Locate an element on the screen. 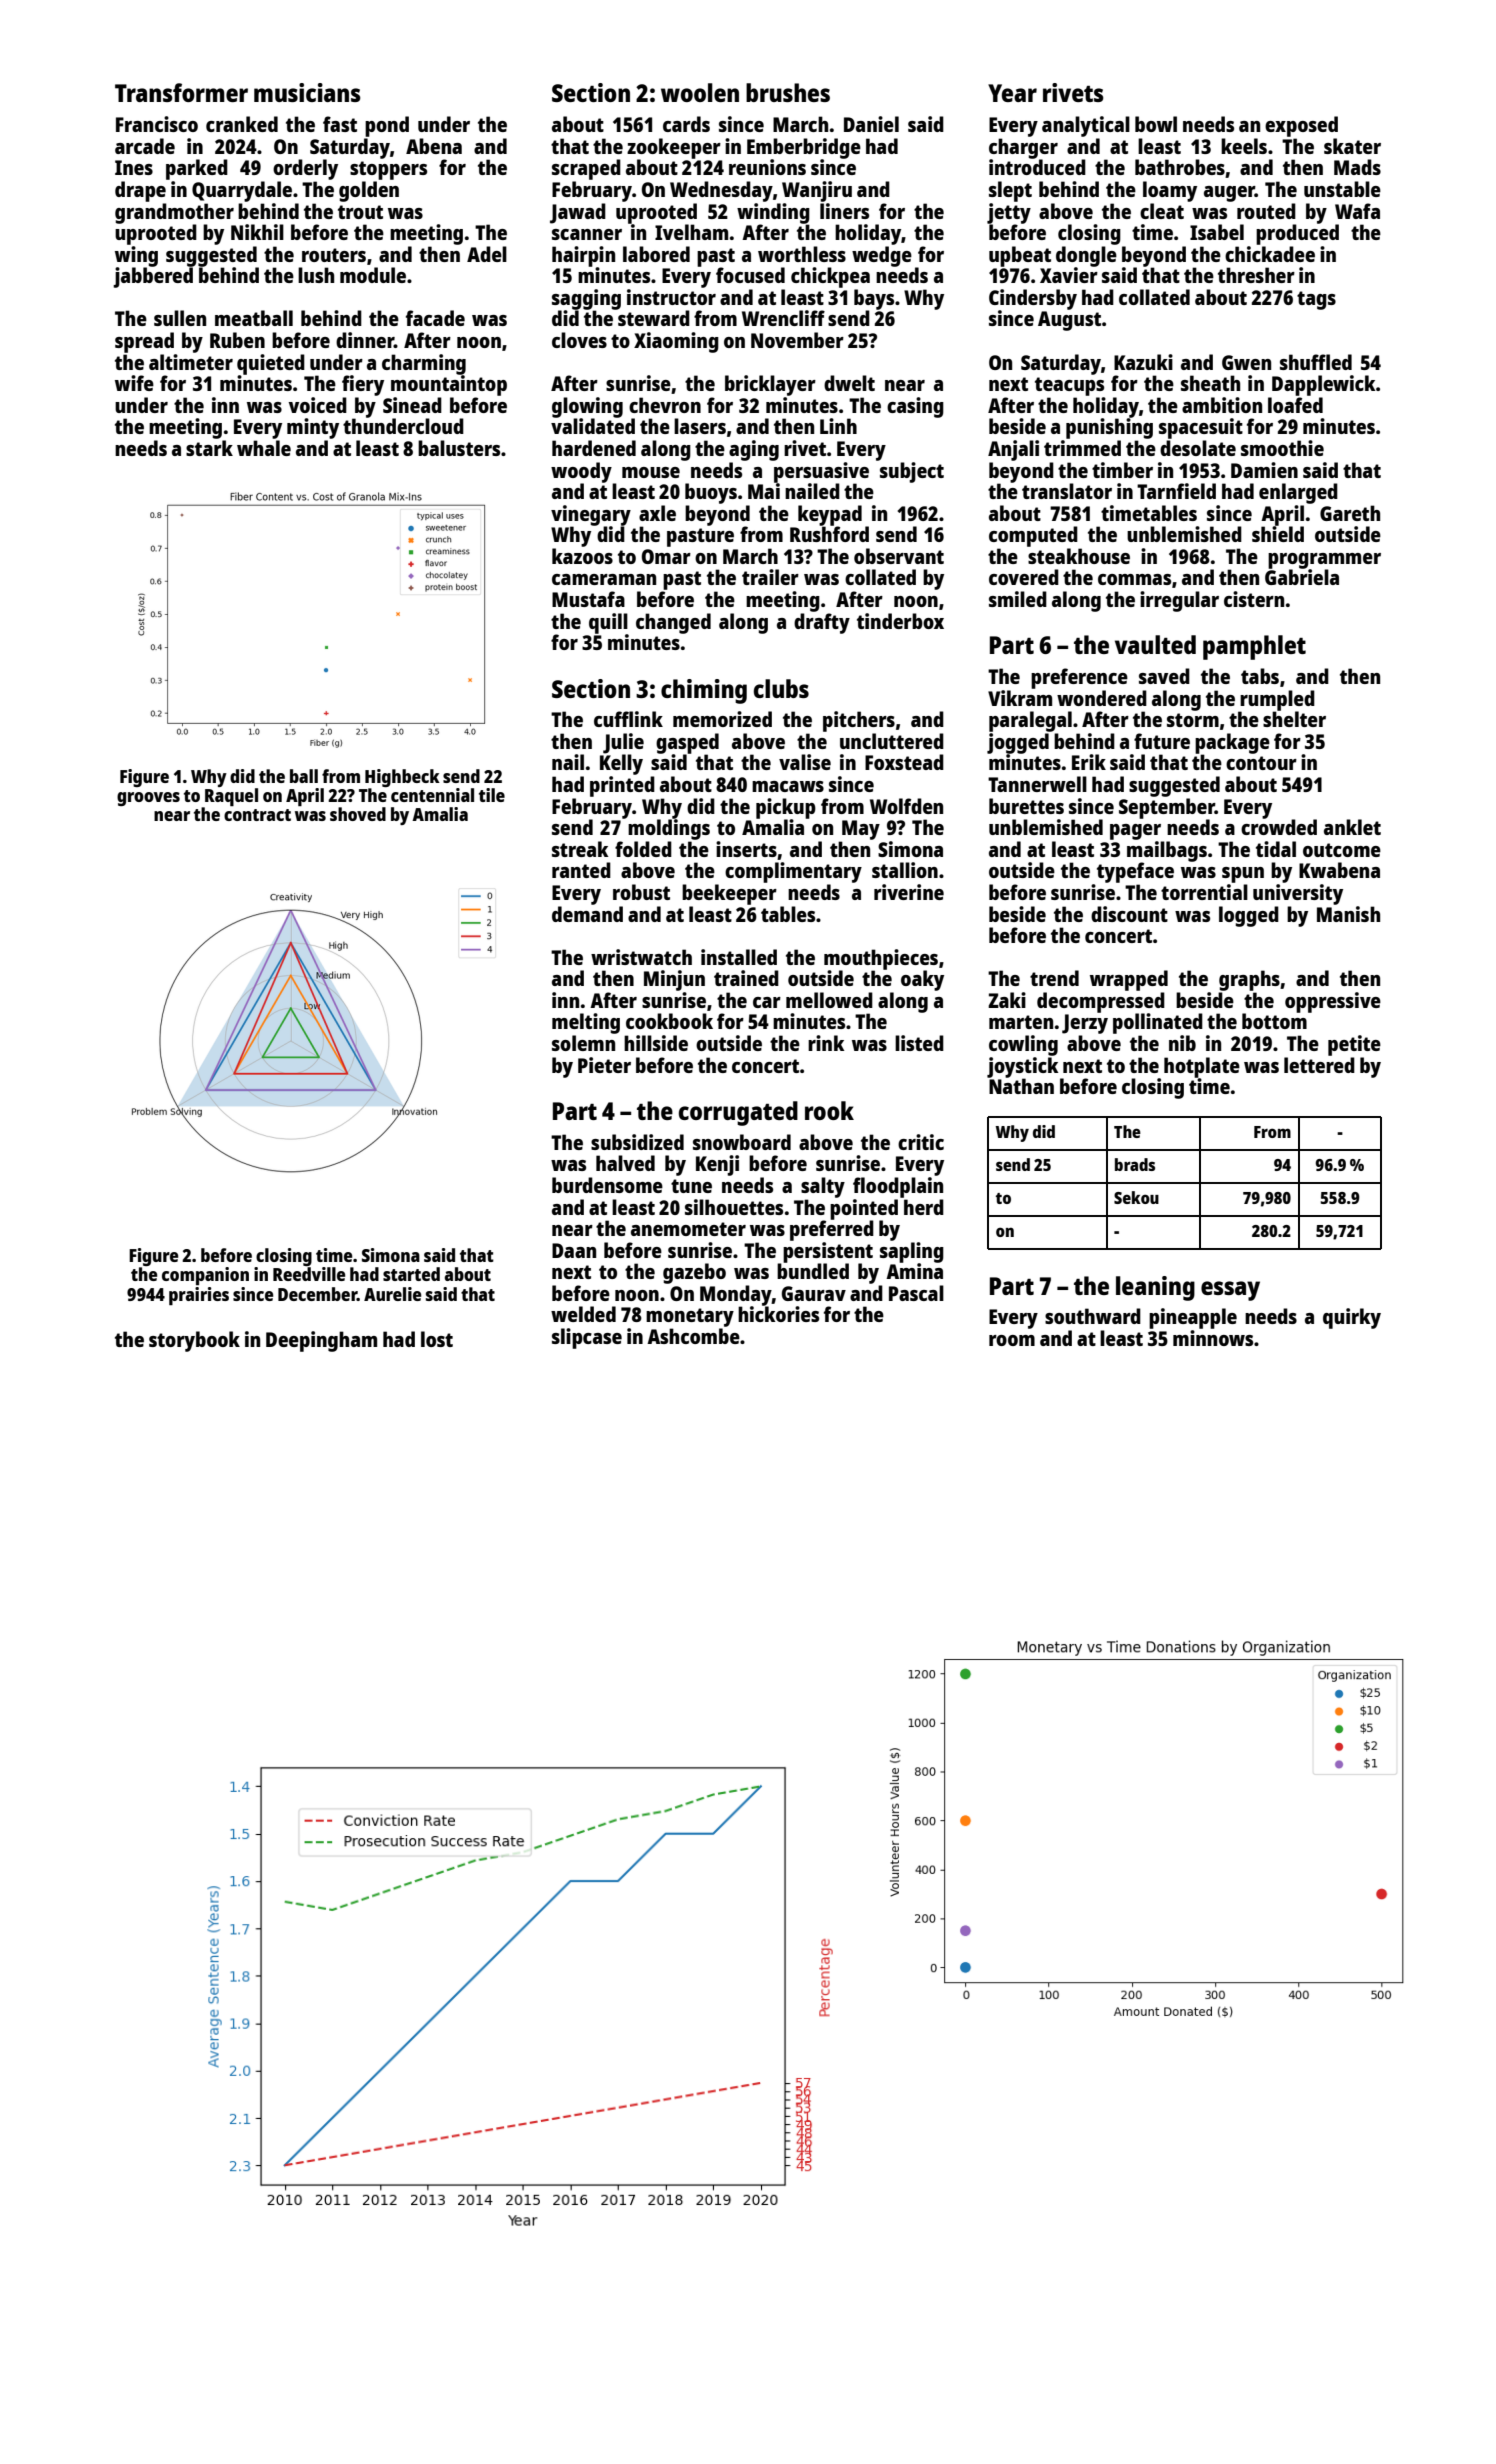 This screenshot has height=2464, width=1496. contract is located at coordinates (257, 815).
